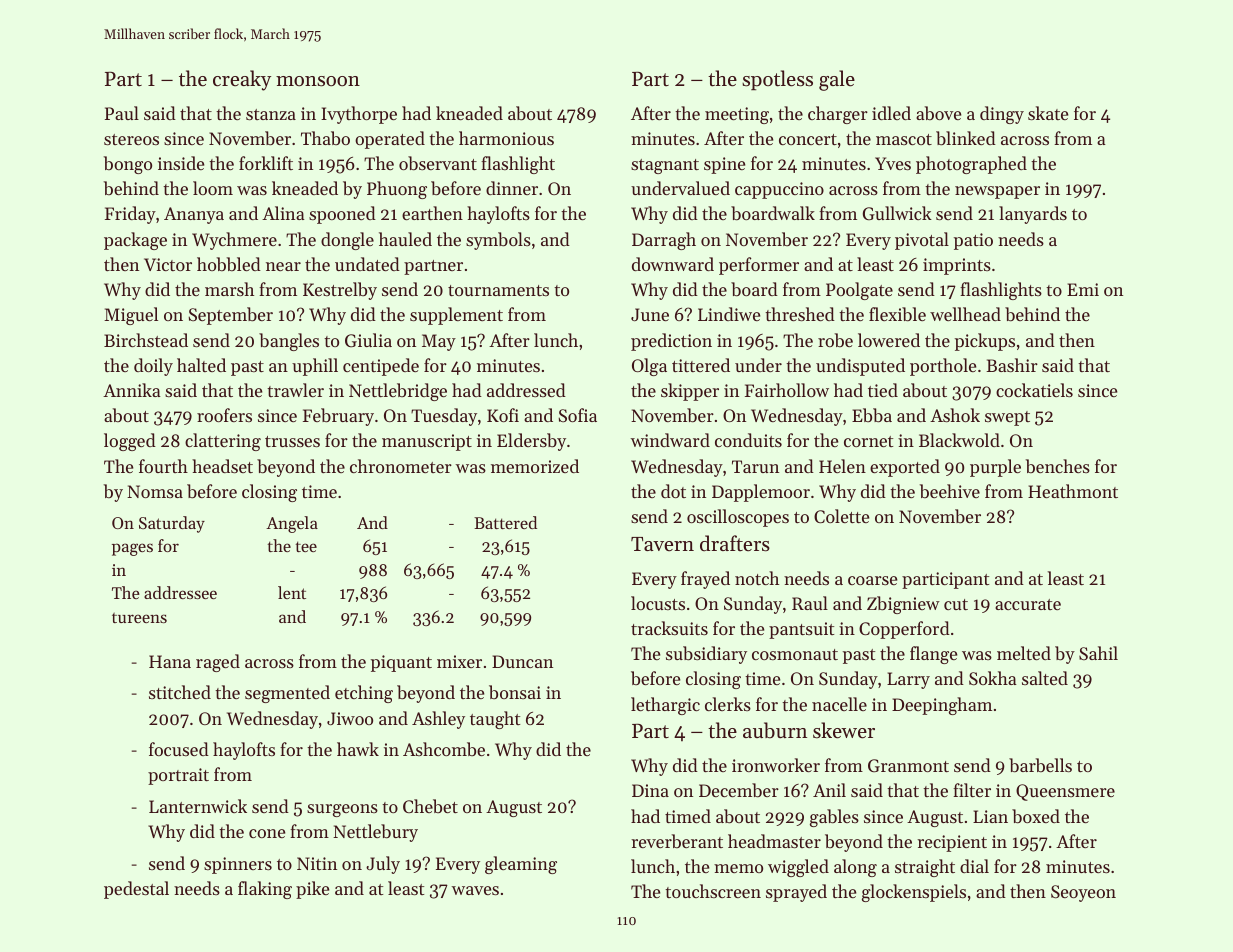  What do you see at coordinates (971, 165) in the screenshot?
I see `photographed` at bounding box center [971, 165].
